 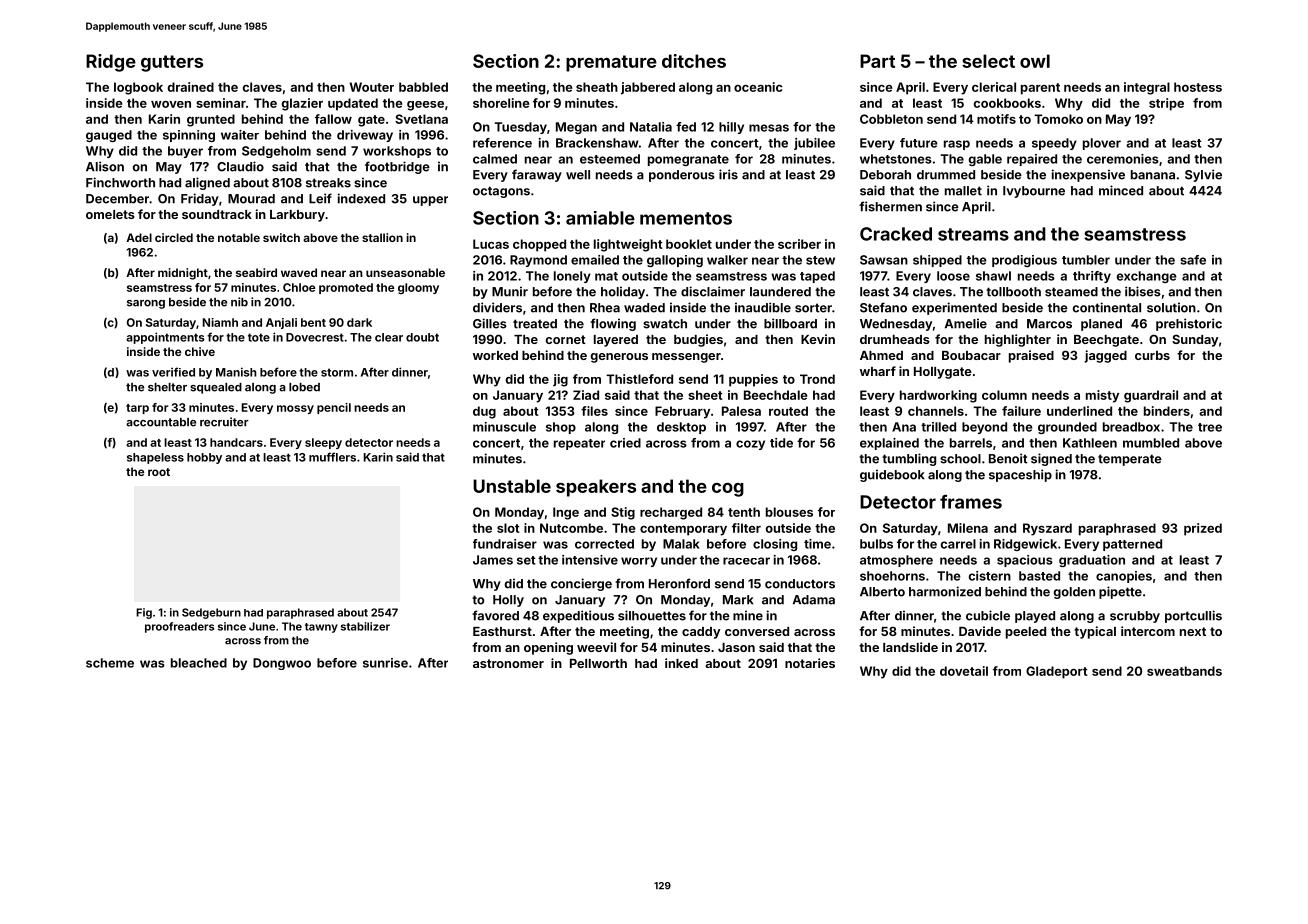 I want to click on Tuesday, so click(x=521, y=128).
